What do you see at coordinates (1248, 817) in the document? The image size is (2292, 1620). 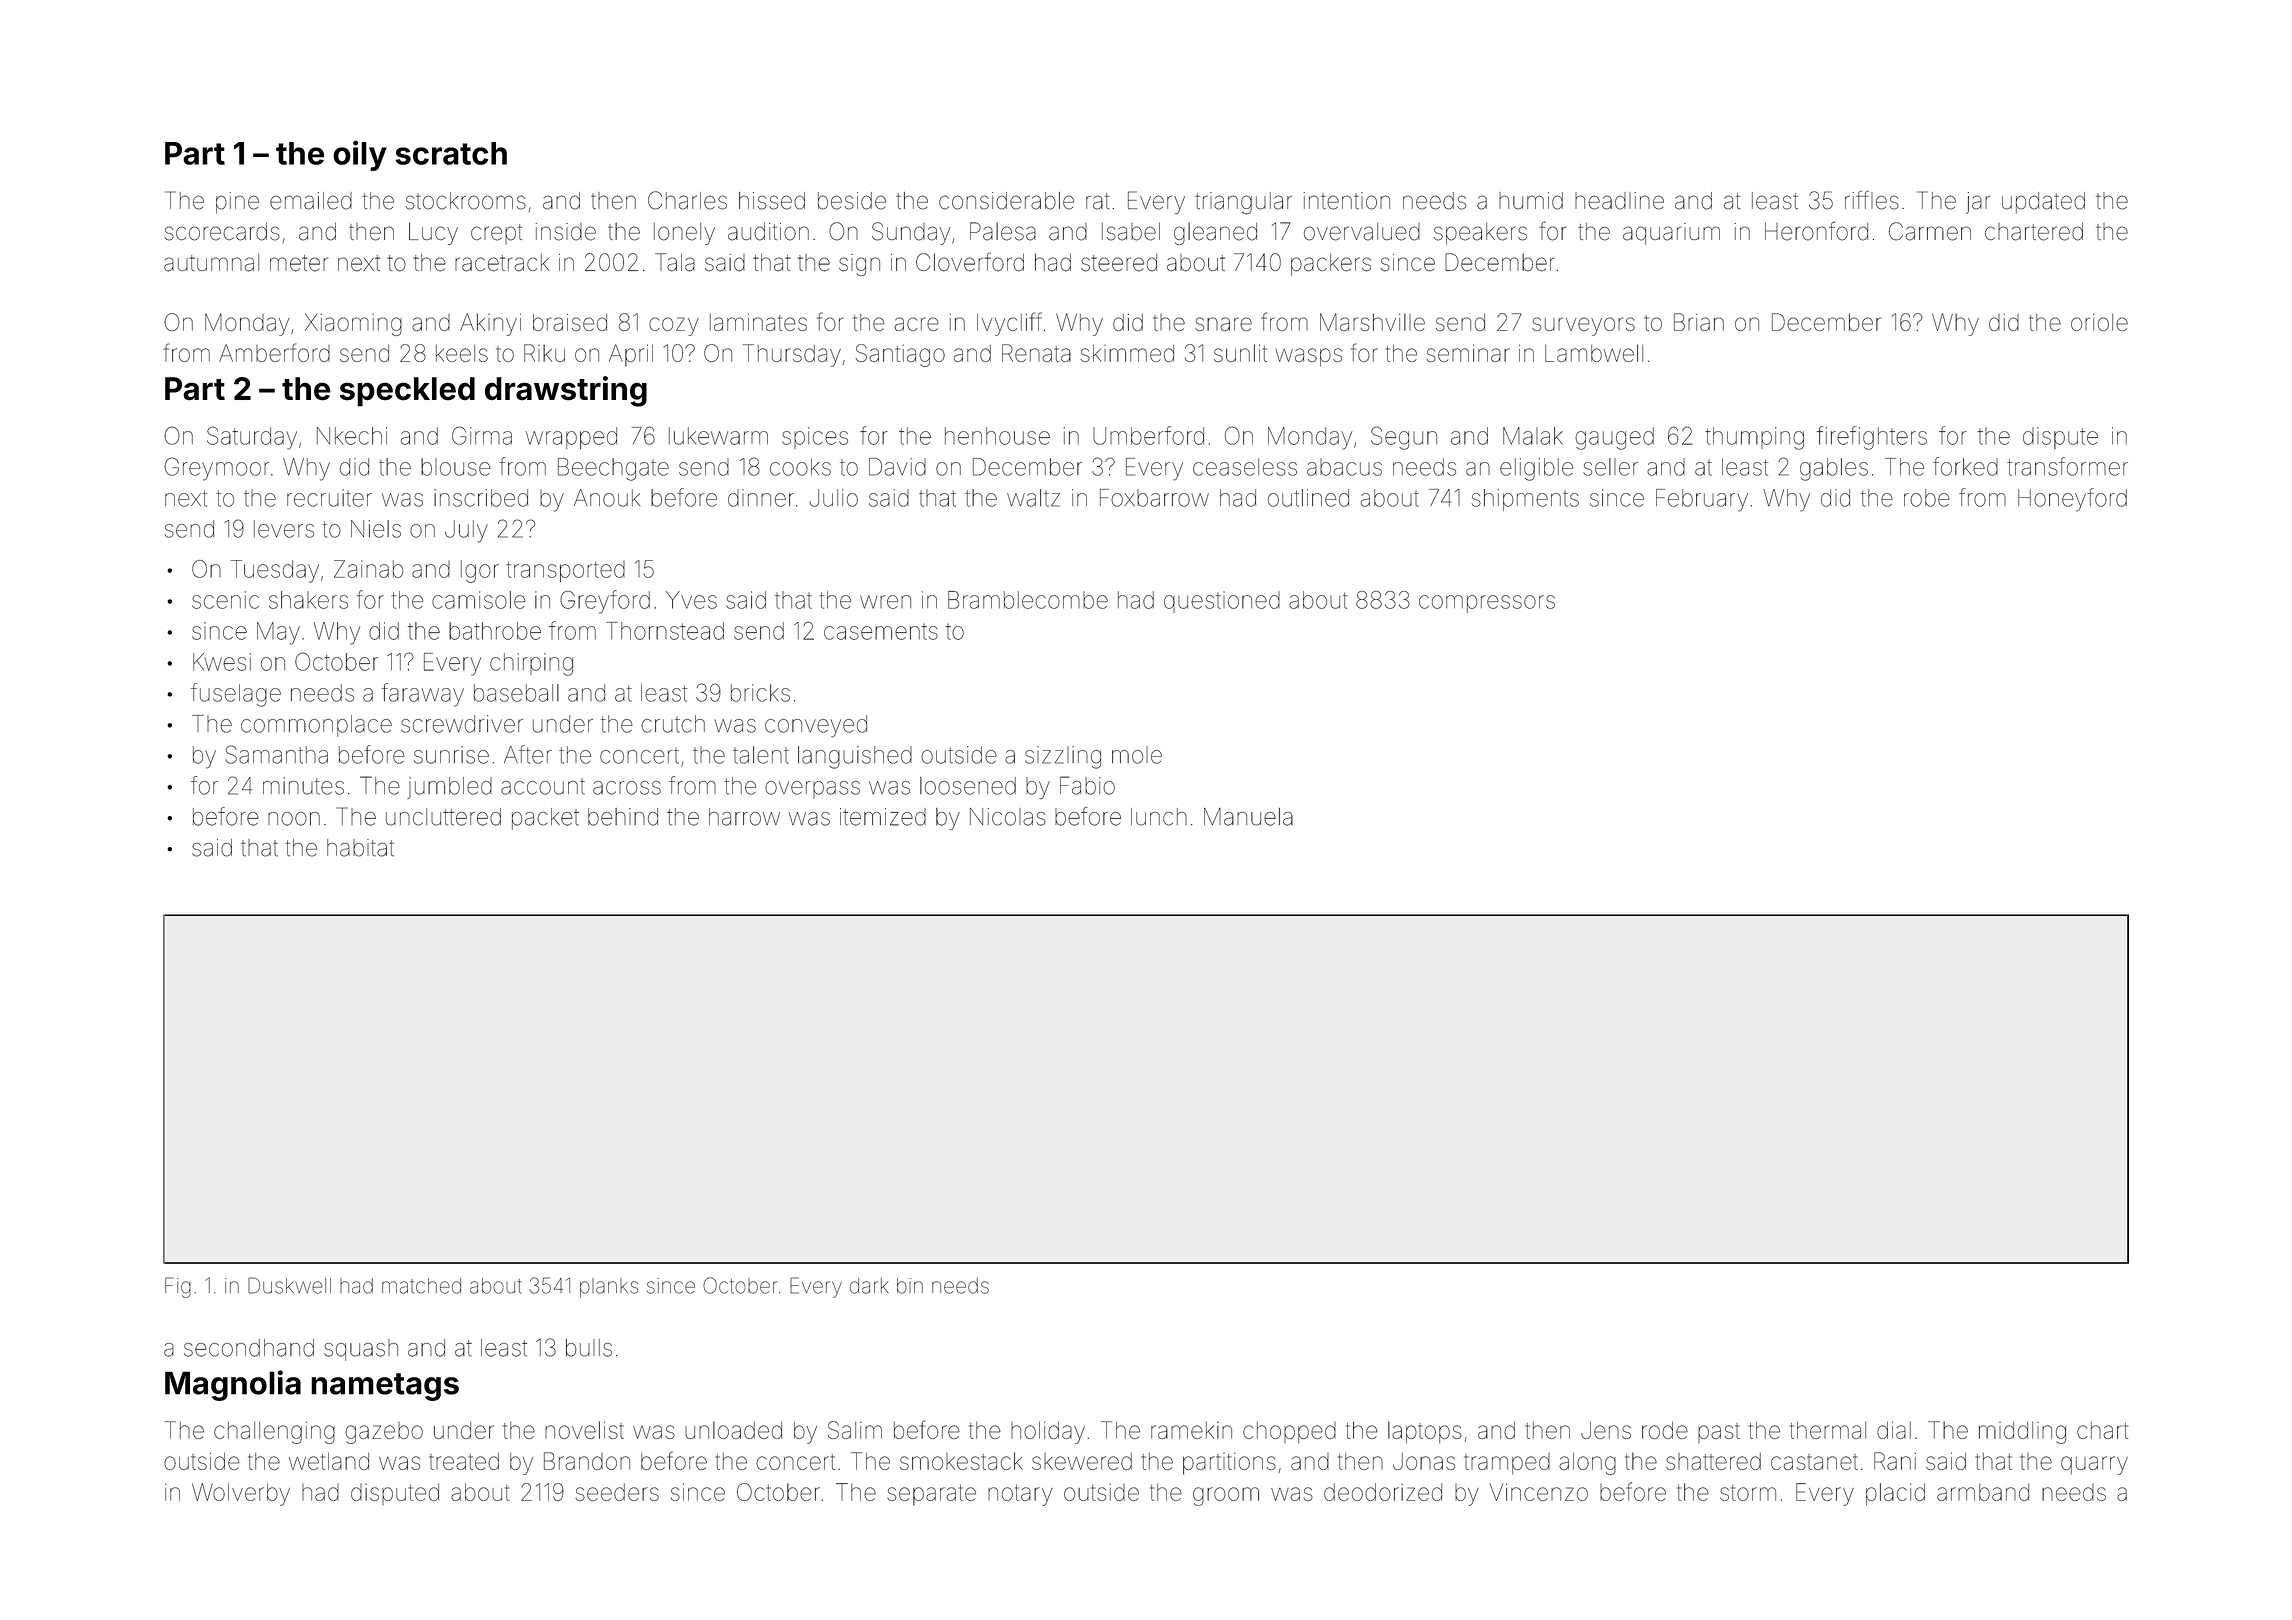 I see `Manuela` at bounding box center [1248, 817].
